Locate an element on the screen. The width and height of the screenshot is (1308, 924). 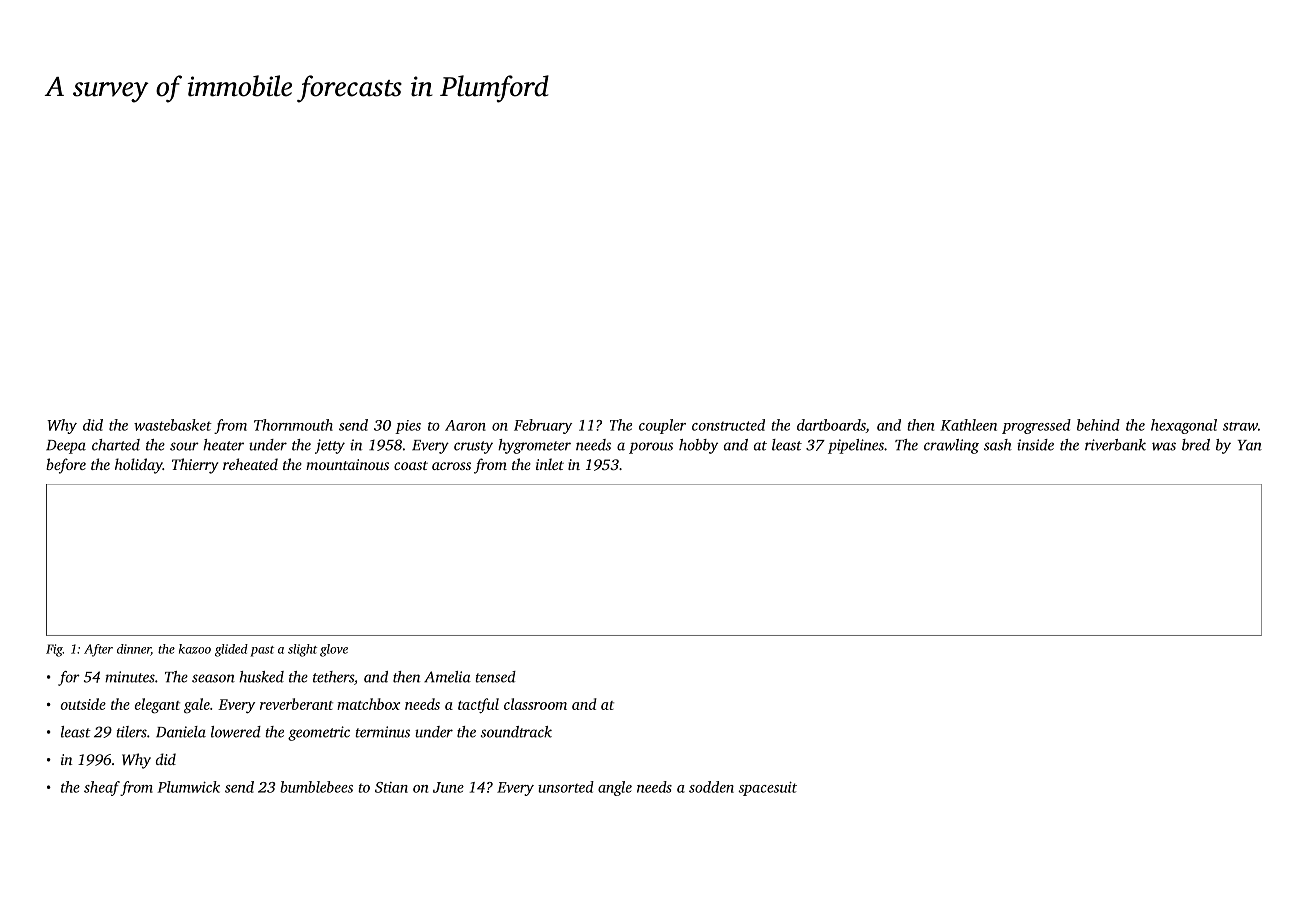
Aaron is located at coordinates (465, 425).
